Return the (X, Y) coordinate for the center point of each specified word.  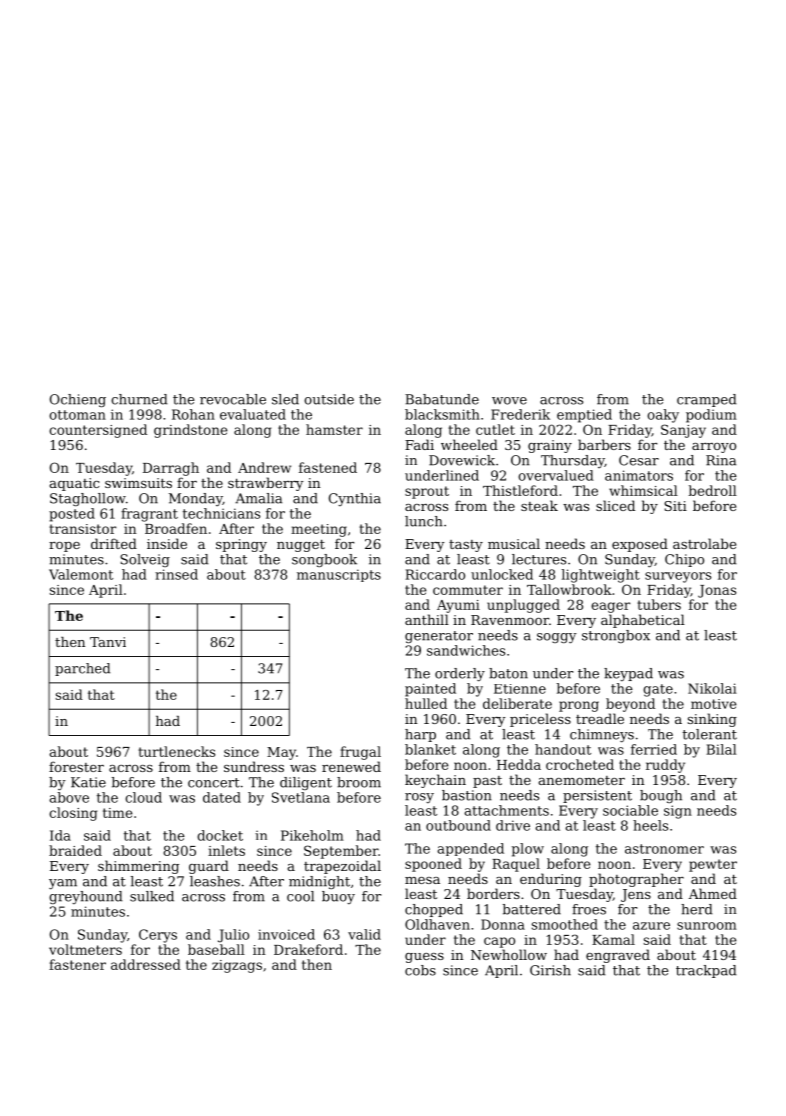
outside (329, 399)
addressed (146, 964)
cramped (706, 400)
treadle (600, 718)
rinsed (176, 574)
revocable (233, 399)
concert (214, 783)
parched (82, 669)
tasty (466, 546)
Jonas (717, 591)
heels (650, 825)
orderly (460, 674)
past (487, 782)
